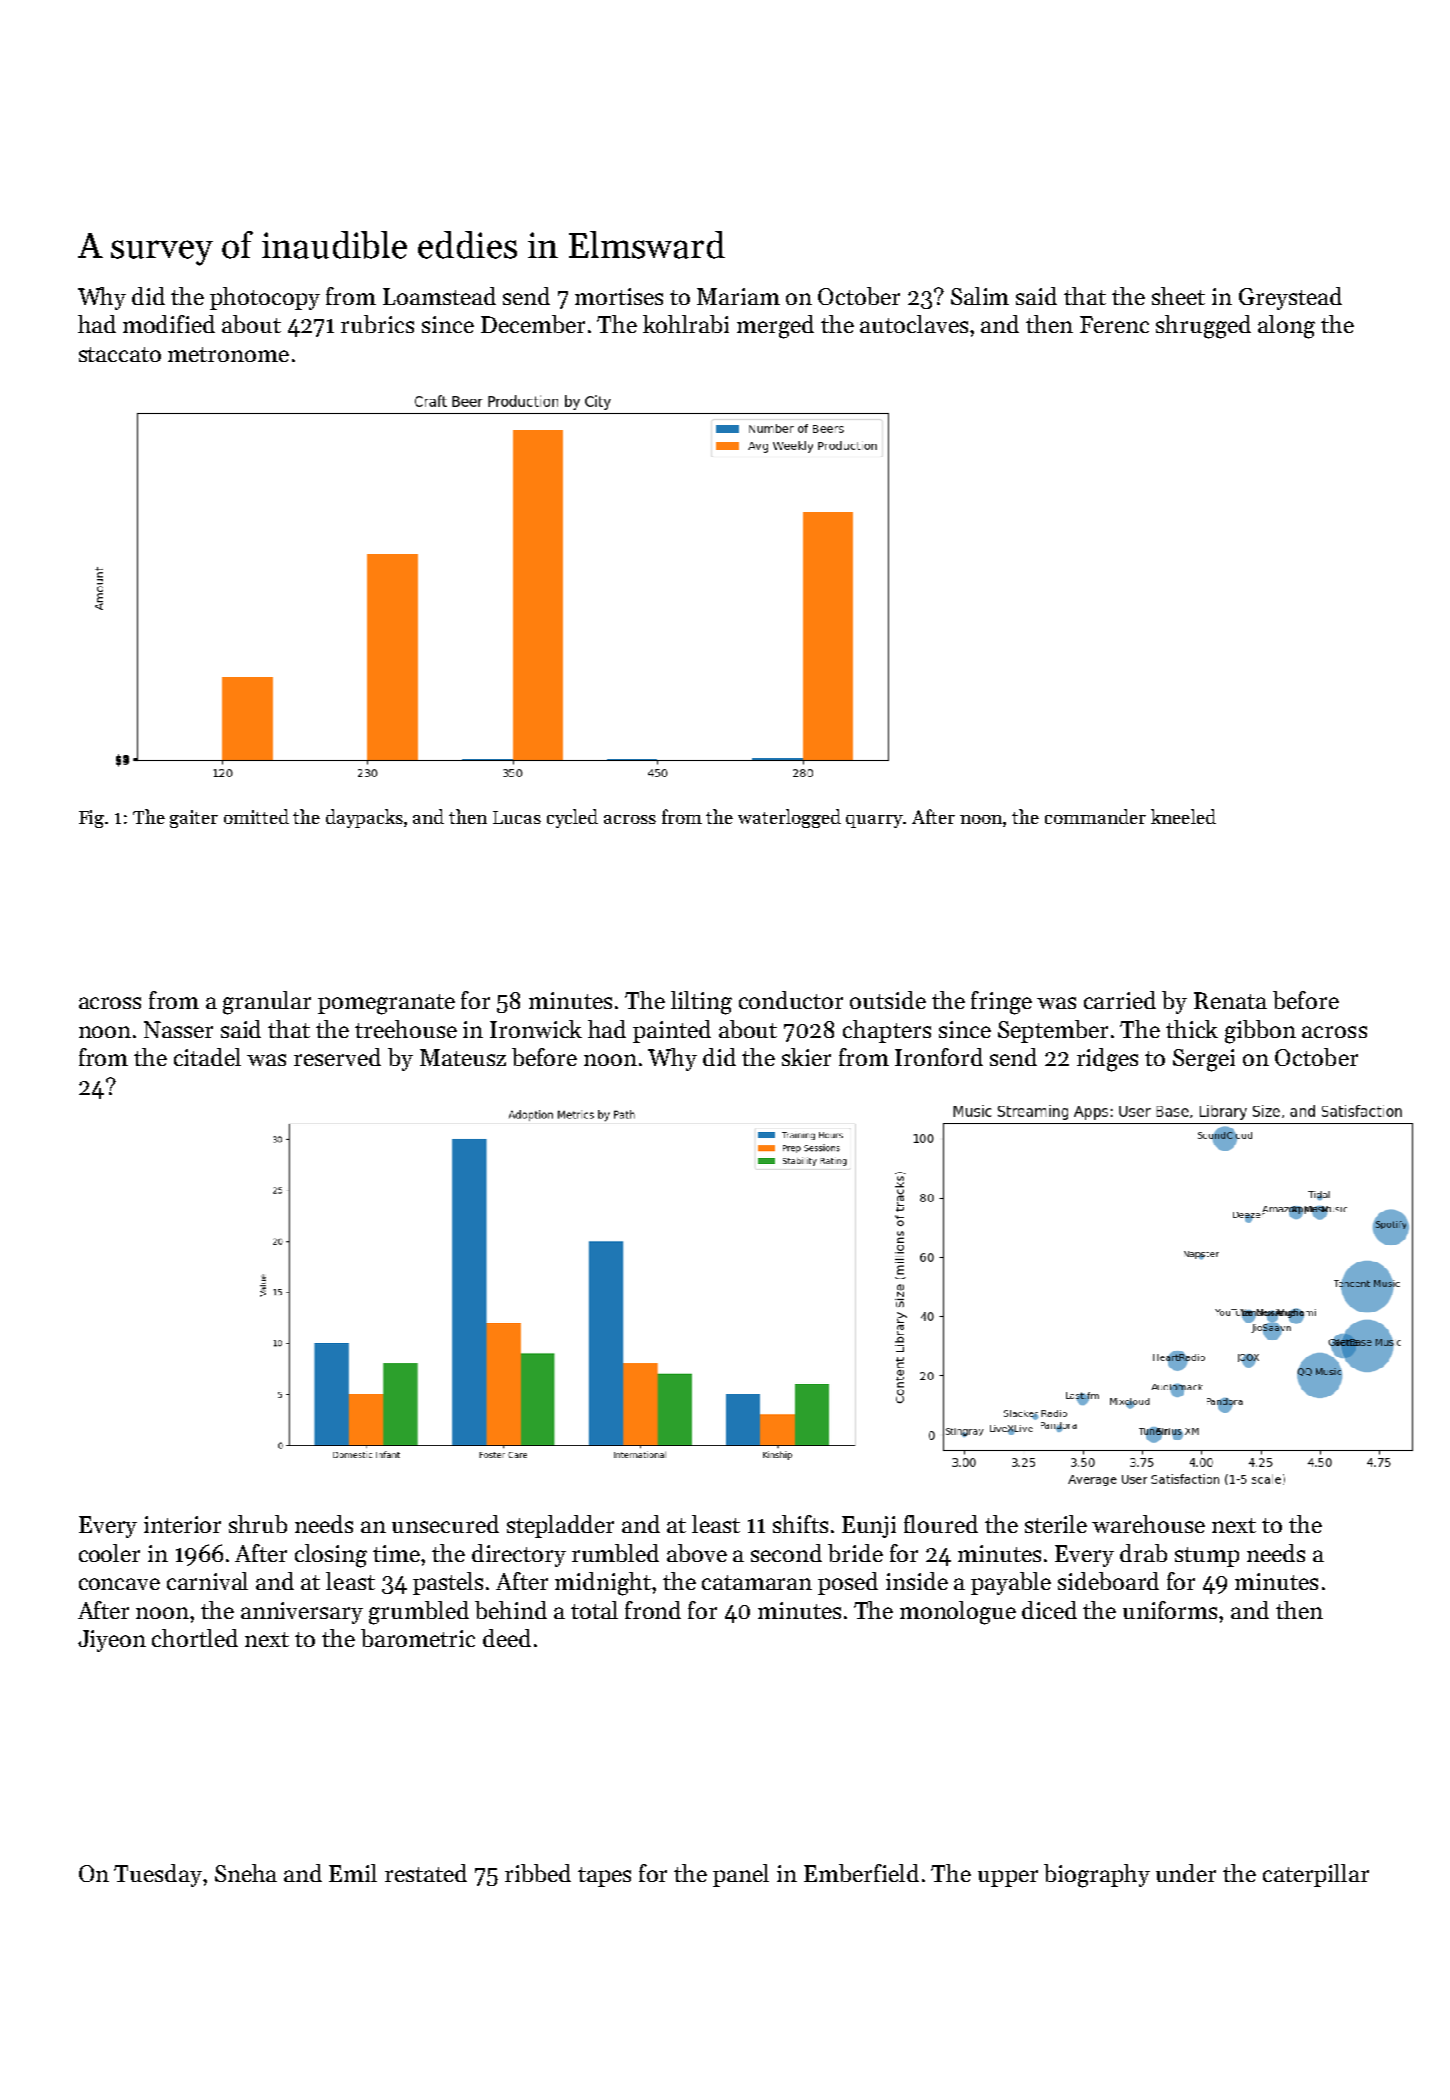 The image size is (1450, 2100). What do you see at coordinates (120, 354) in the page?
I see `staccato` at bounding box center [120, 354].
